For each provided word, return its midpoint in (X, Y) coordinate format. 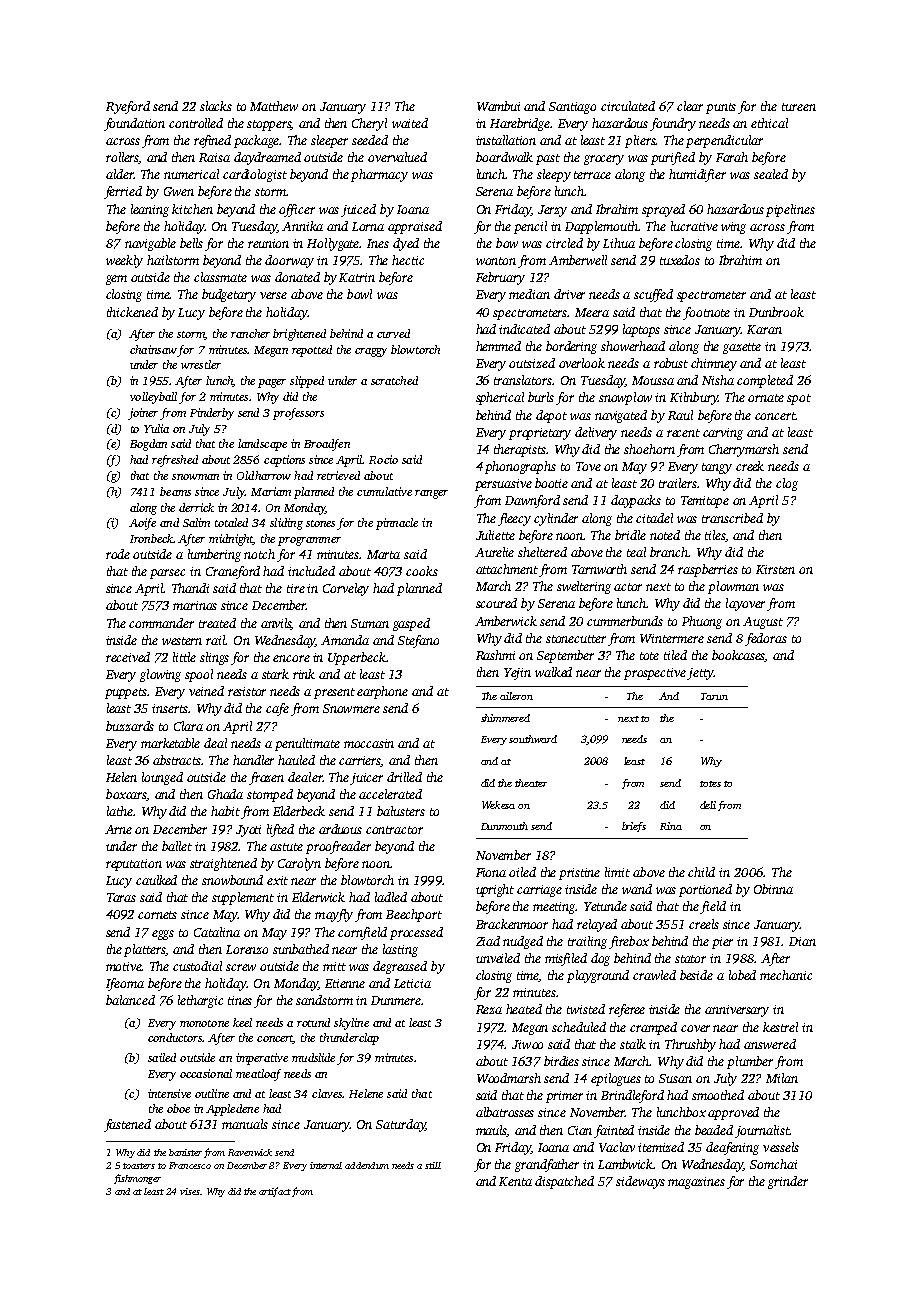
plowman (733, 587)
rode (118, 554)
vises (190, 1191)
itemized (661, 1147)
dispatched (564, 1182)
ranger (431, 494)
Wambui (498, 106)
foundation (134, 124)
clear (690, 106)
